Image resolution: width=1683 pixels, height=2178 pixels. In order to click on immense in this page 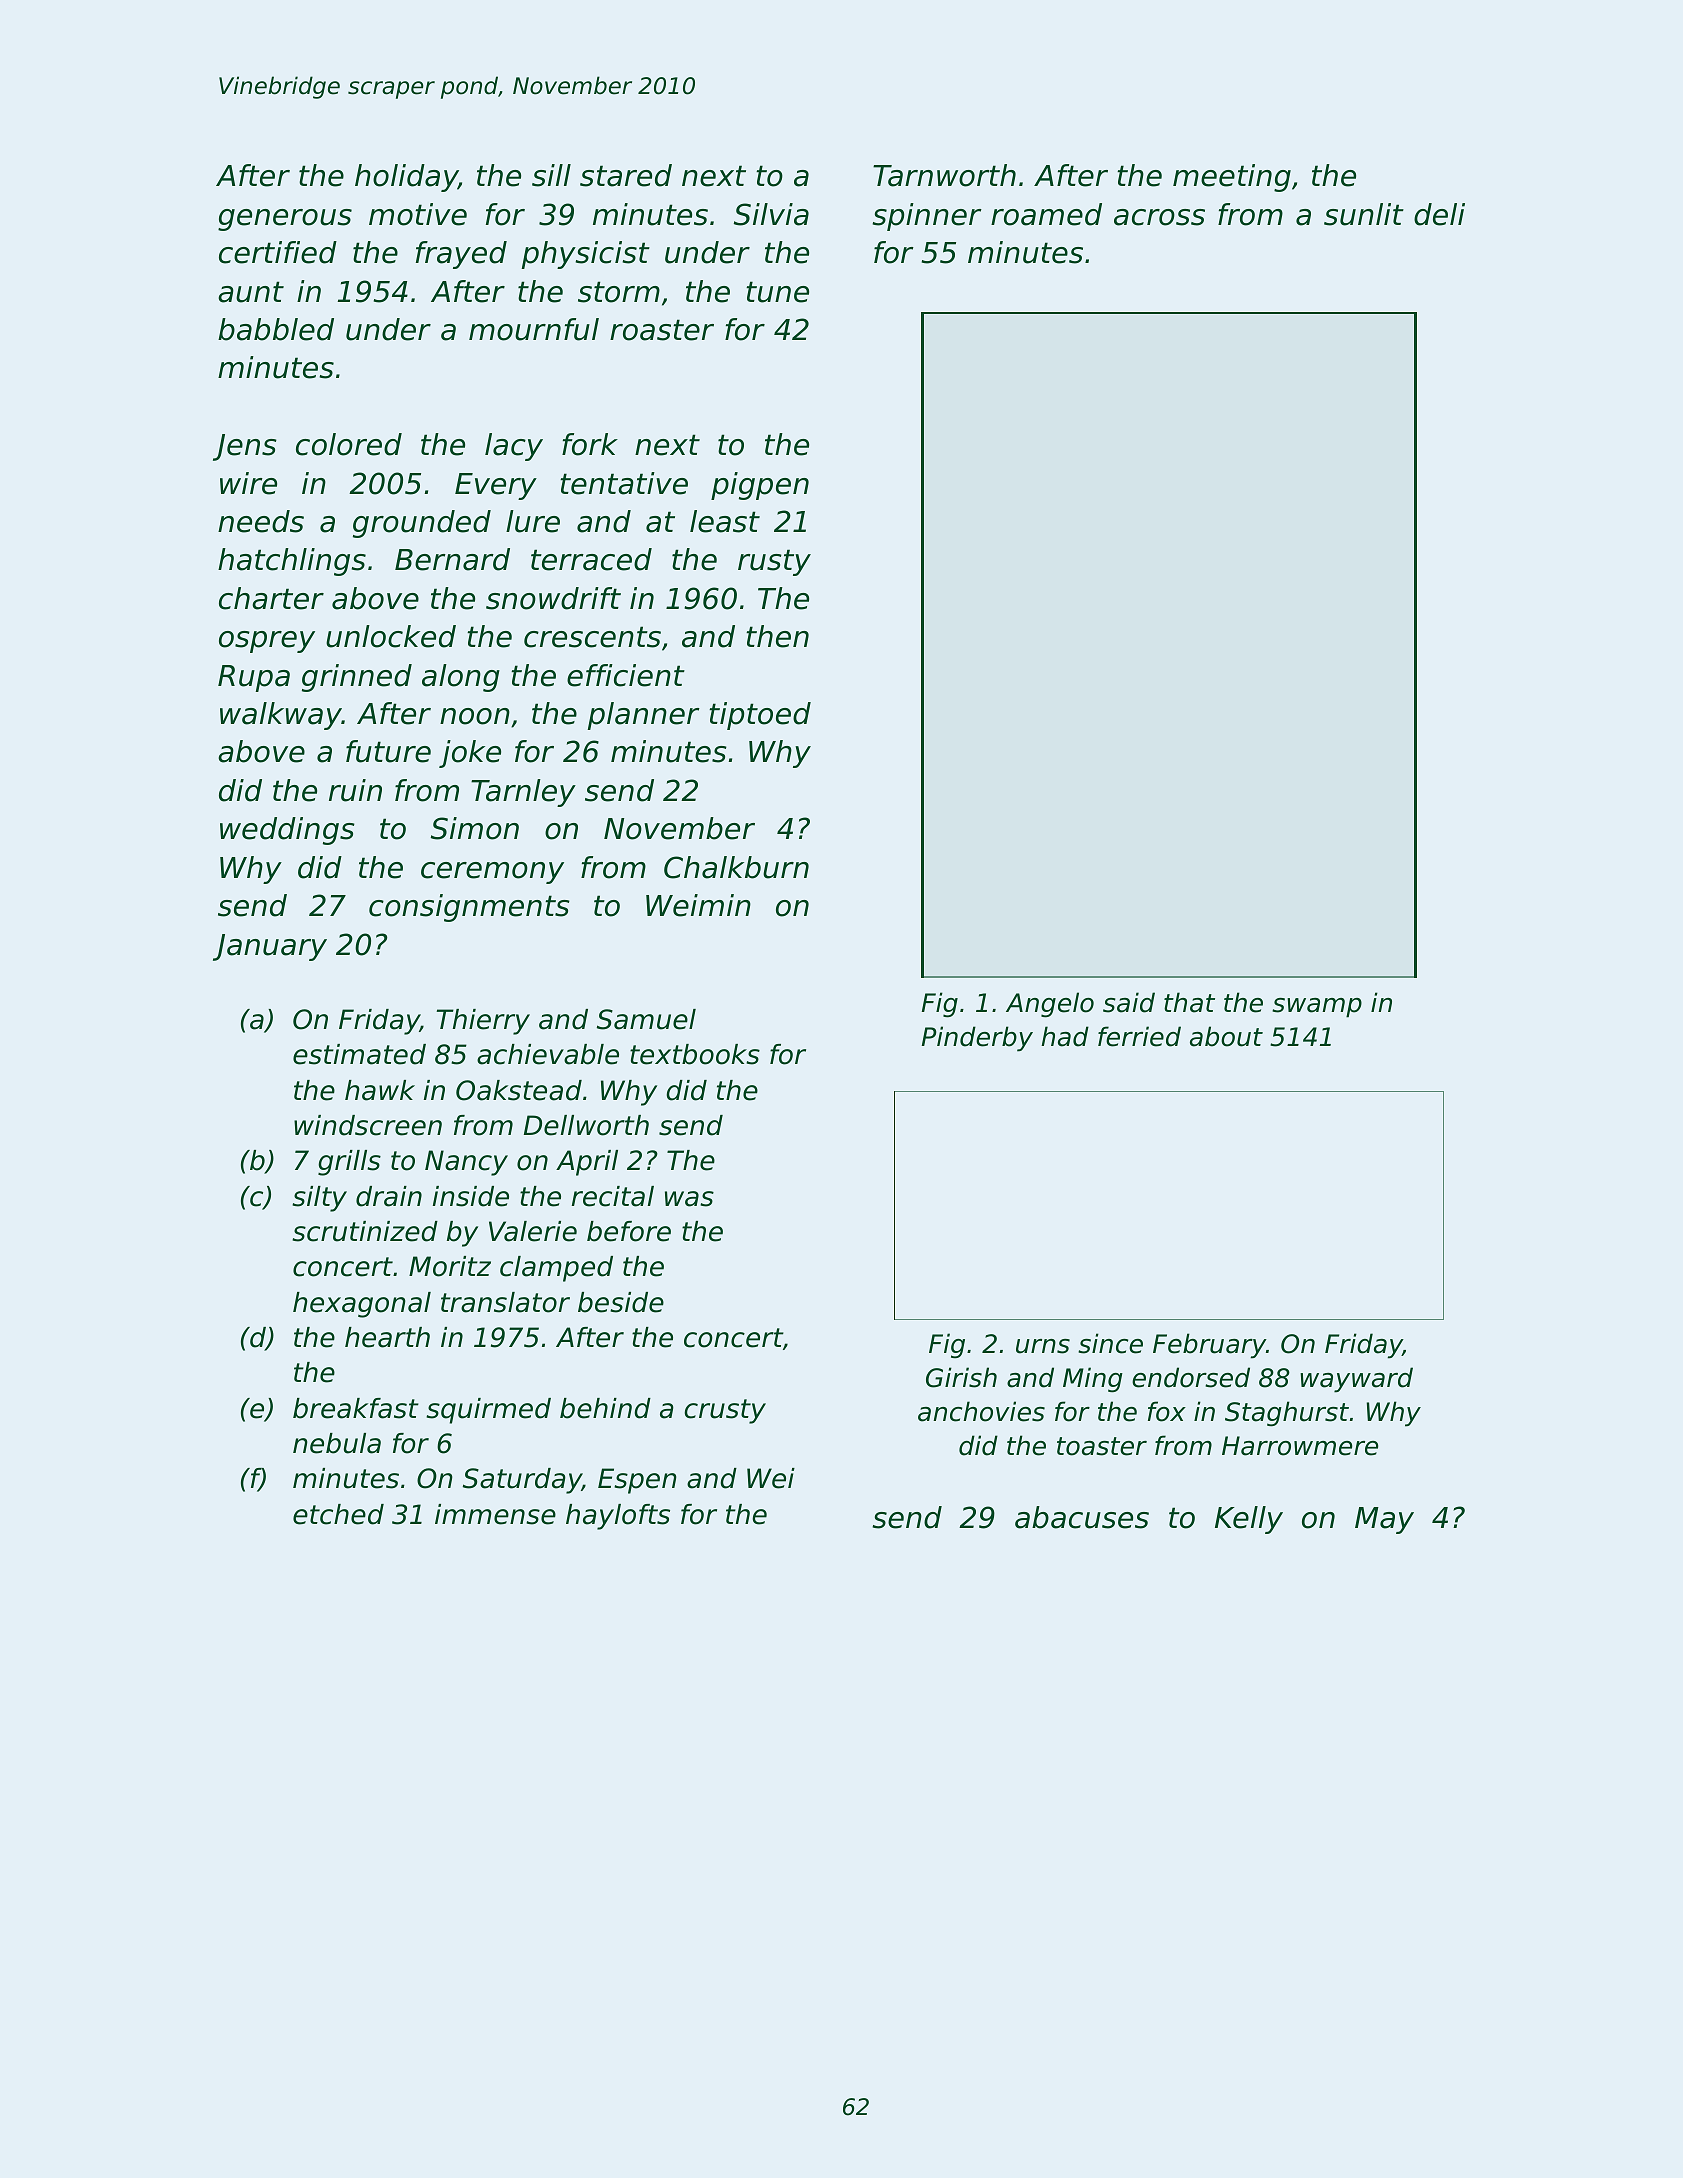, I will do `click(495, 1514)`.
